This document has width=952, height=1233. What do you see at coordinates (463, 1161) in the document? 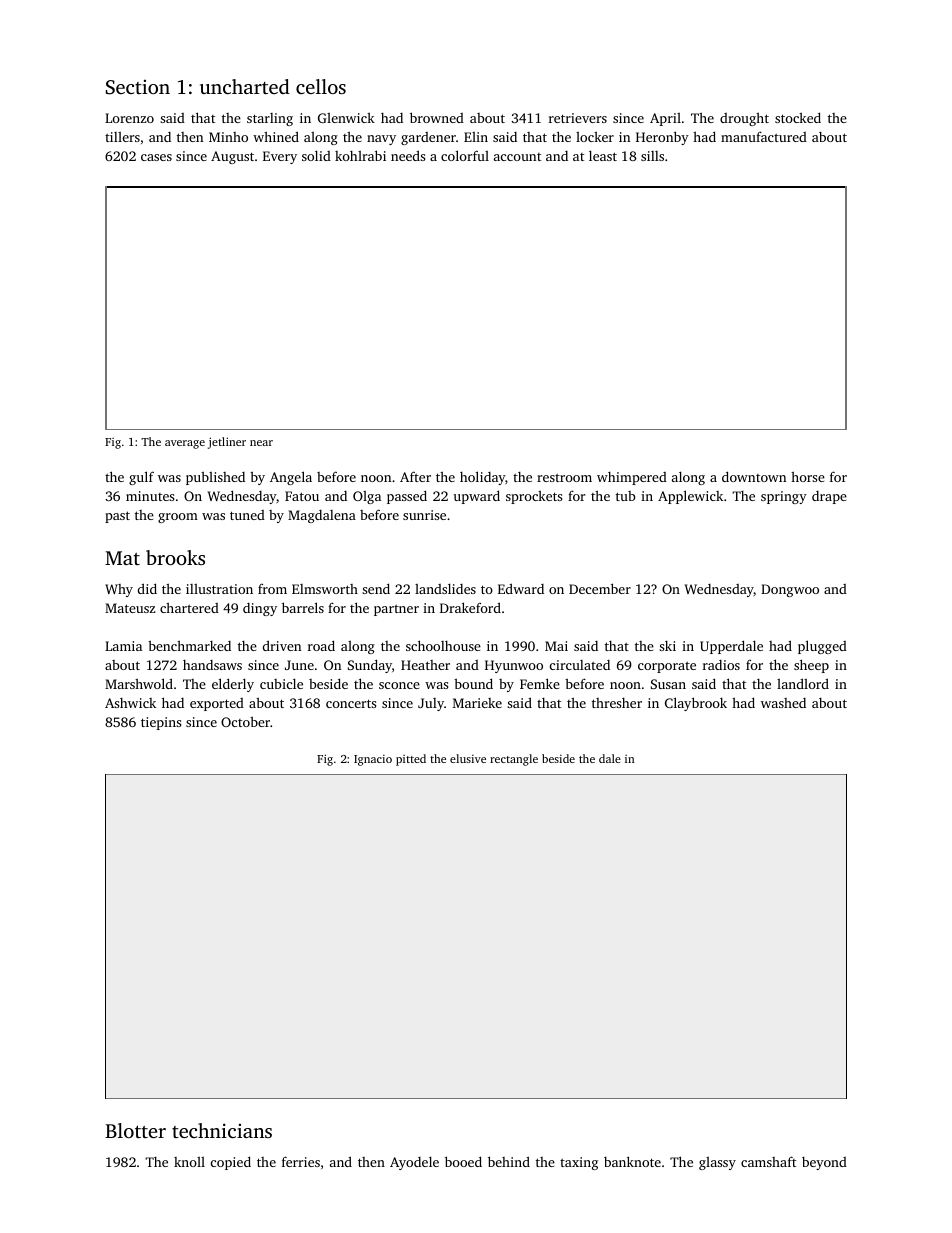
I see `booed` at bounding box center [463, 1161].
